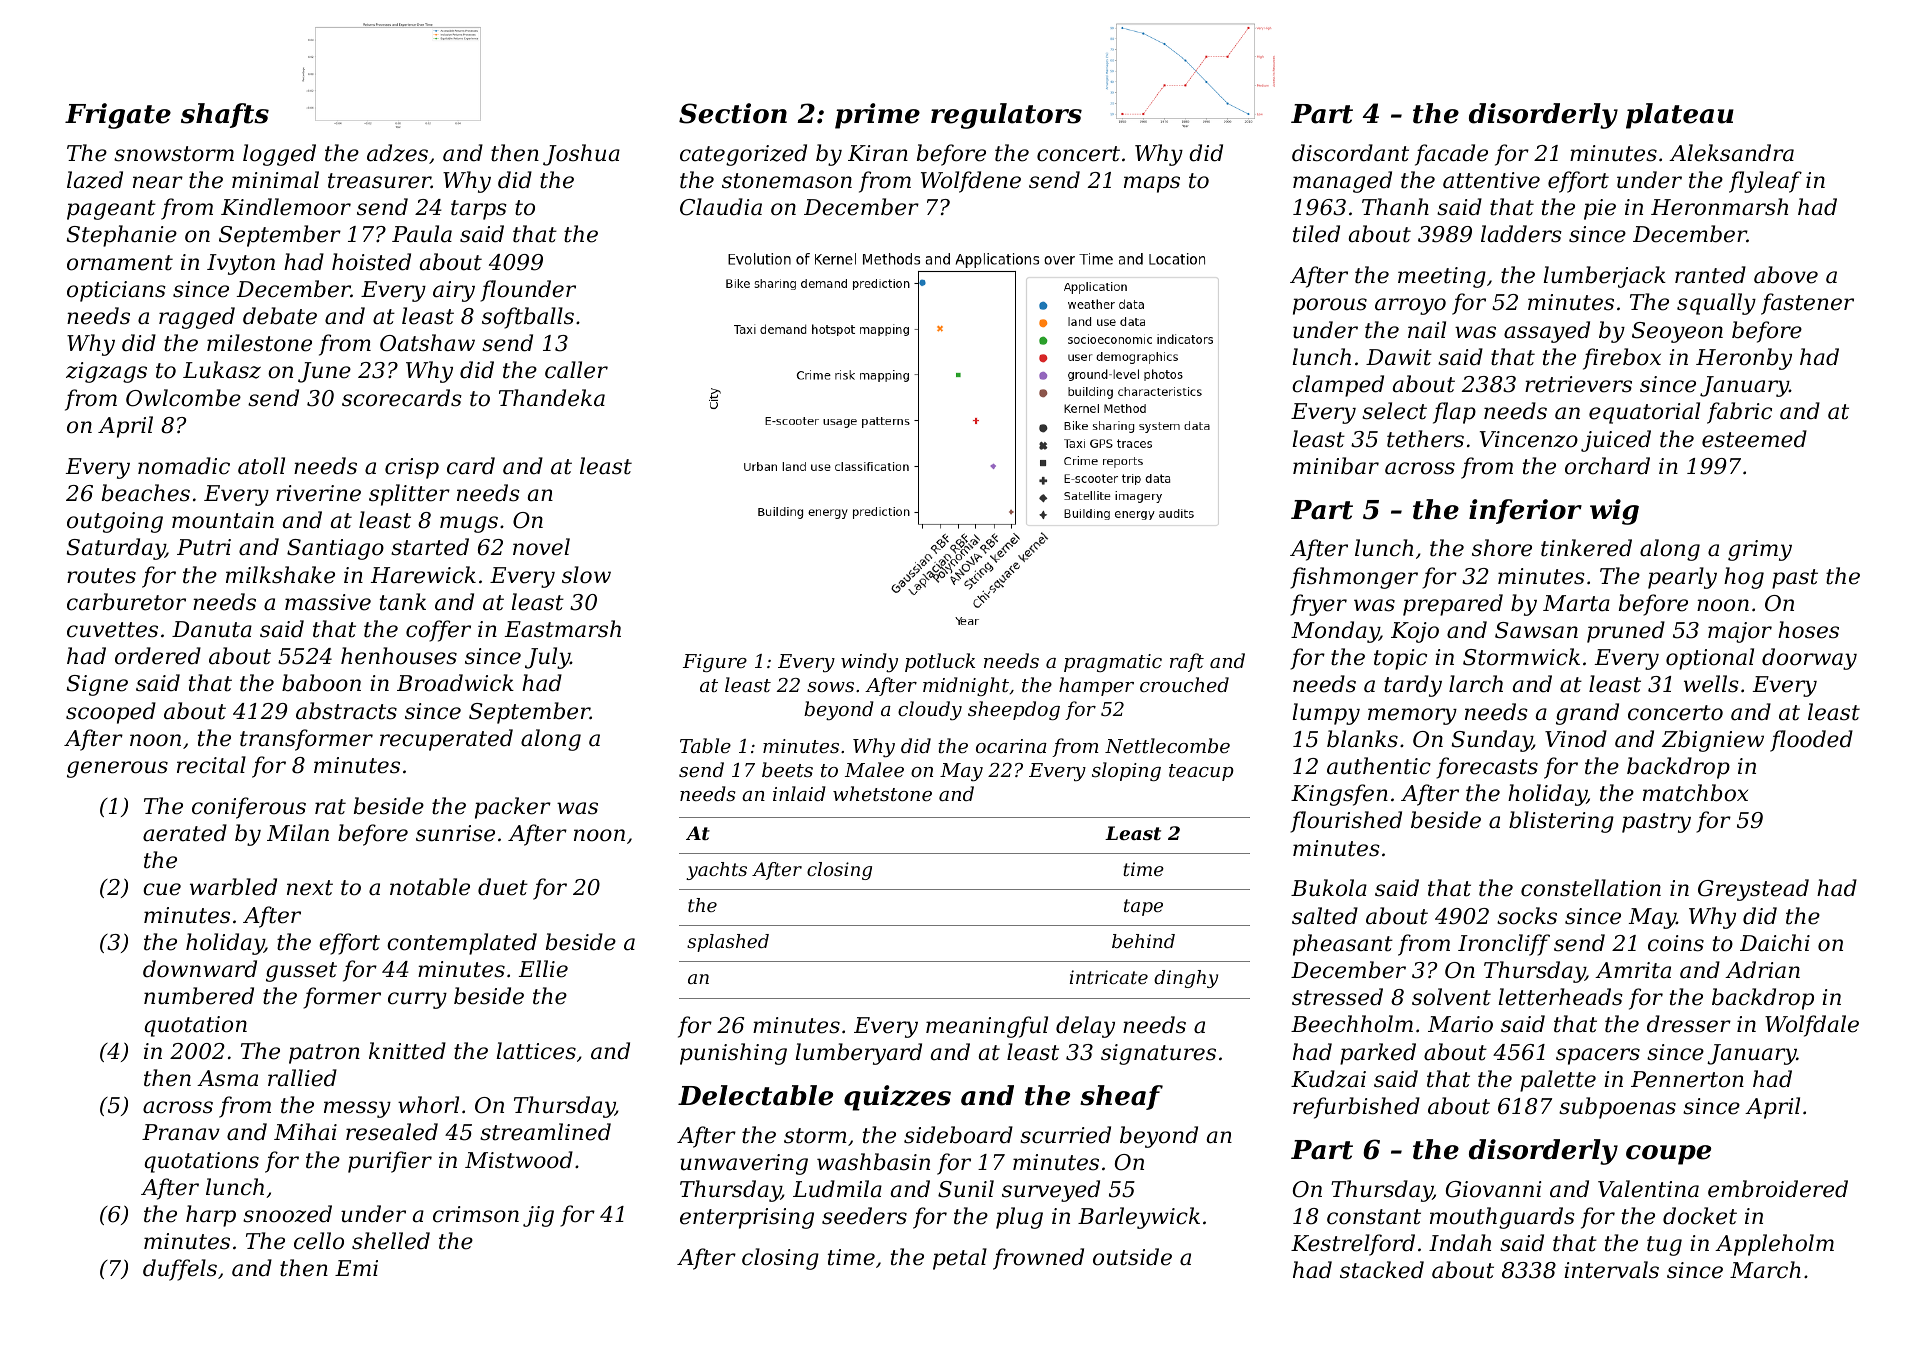 This screenshot has width=1929, height=1364. Describe the element at coordinates (563, 629) in the screenshot. I see `Eastmarsh` at that location.
